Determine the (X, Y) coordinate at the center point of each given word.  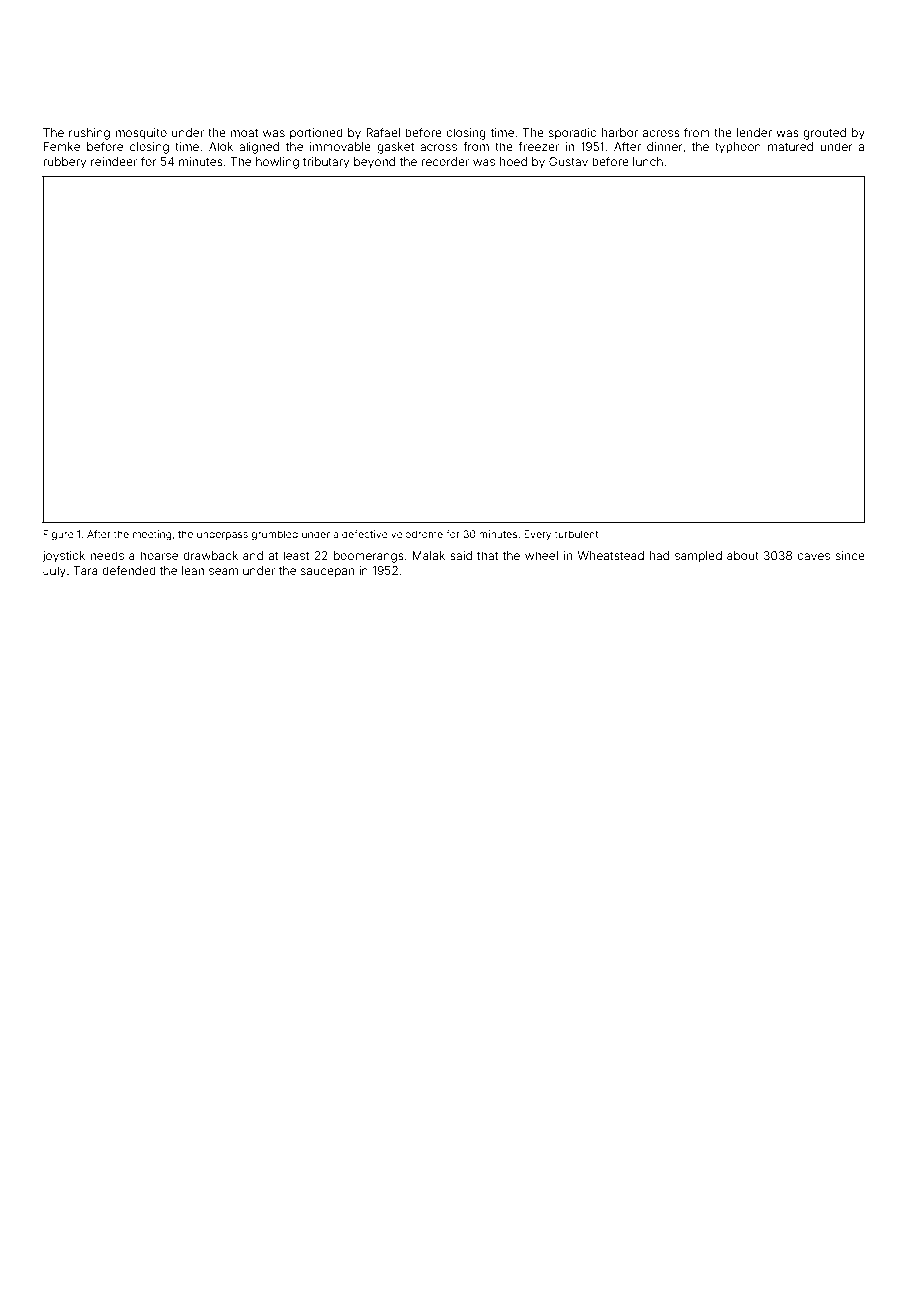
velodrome (417, 534)
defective (365, 534)
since (850, 555)
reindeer (114, 161)
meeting (152, 535)
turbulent (576, 534)
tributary (326, 163)
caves (813, 556)
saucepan (327, 573)
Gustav (568, 161)
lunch (648, 161)
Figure (58, 535)
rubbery (64, 163)
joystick (63, 557)
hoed (513, 161)
